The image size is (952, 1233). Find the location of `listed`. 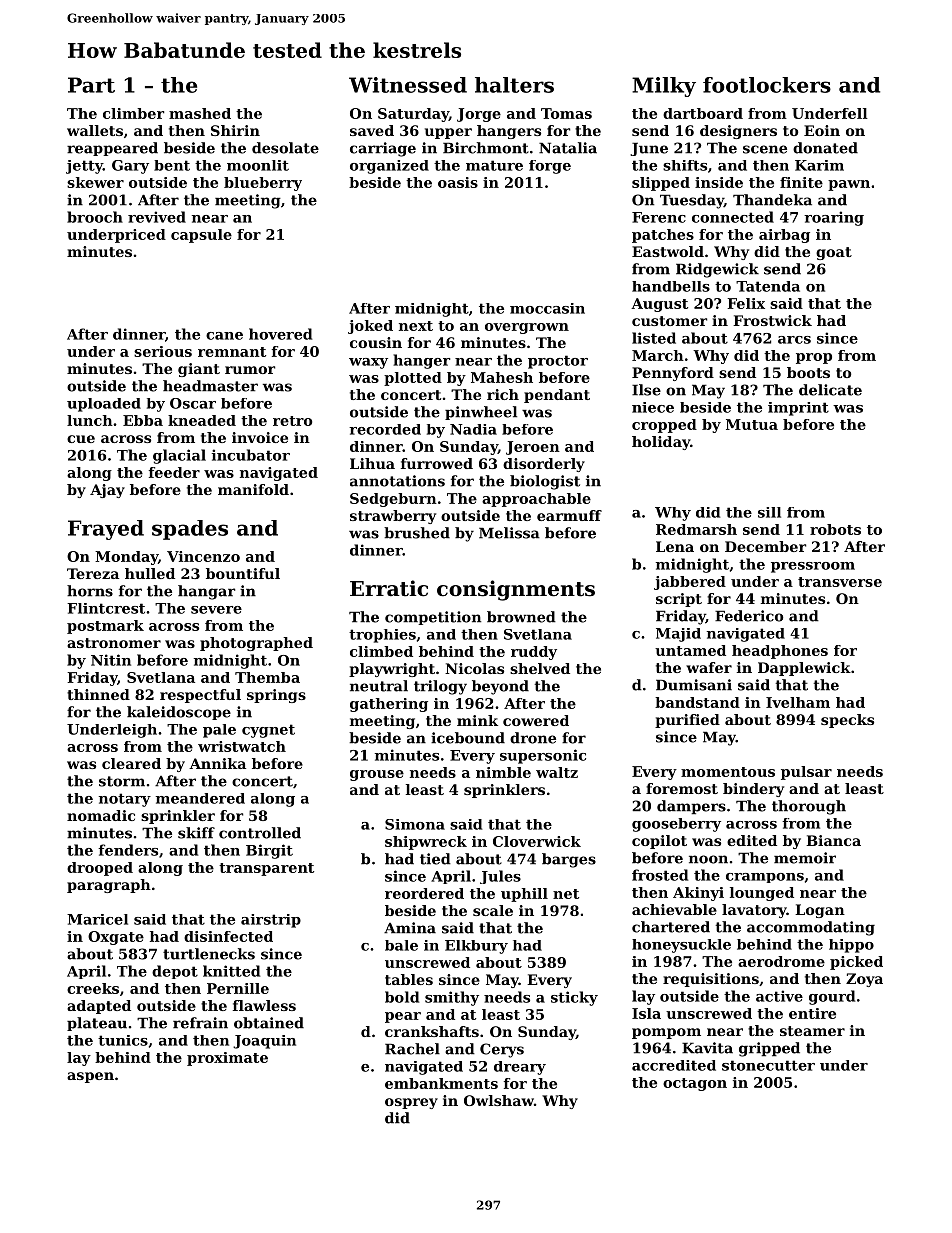

listed is located at coordinates (654, 338).
